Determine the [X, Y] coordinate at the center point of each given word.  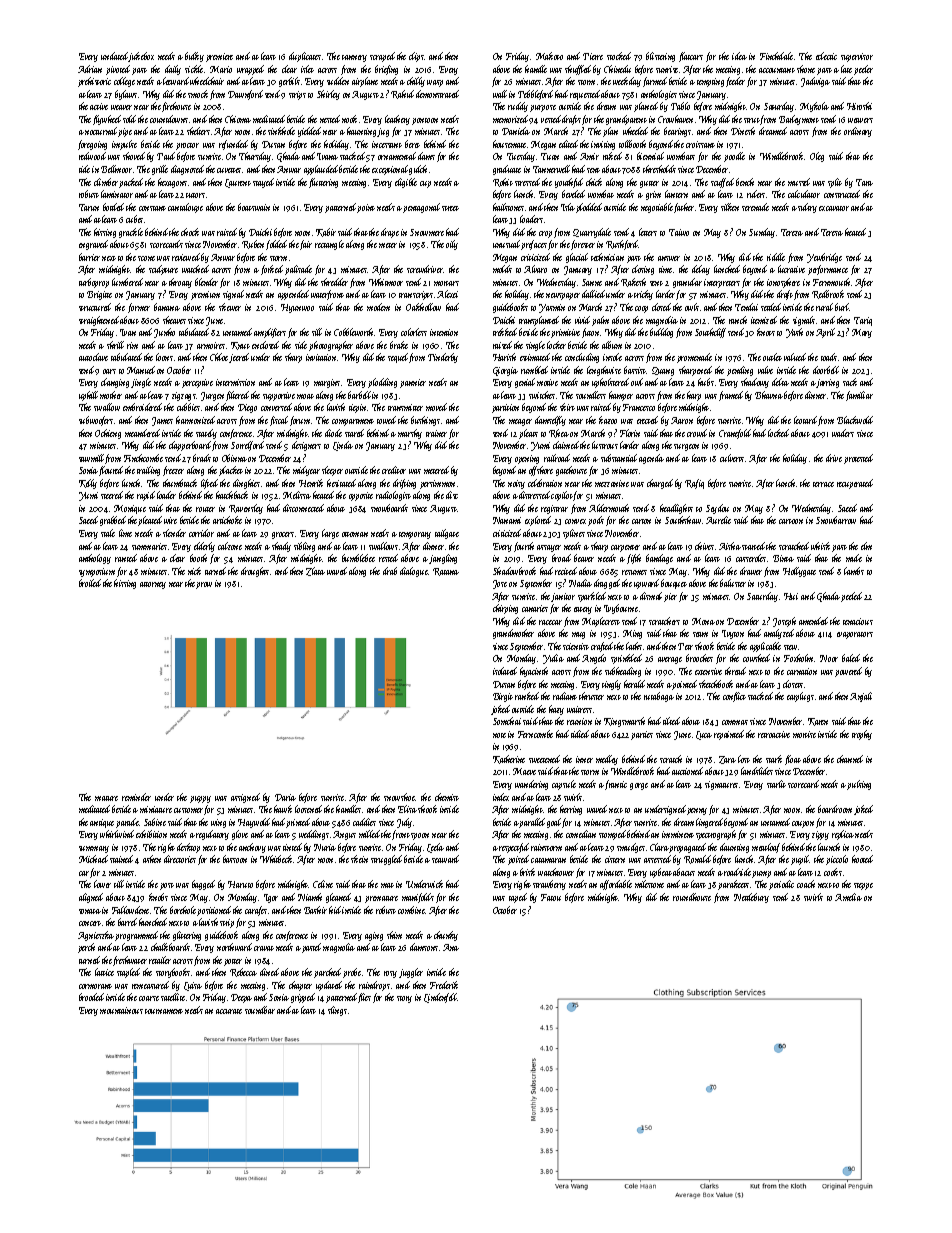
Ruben [253, 244]
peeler [863, 70]
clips [416, 57]
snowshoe [400, 797]
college [124, 82]
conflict [734, 697]
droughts [255, 572]
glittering [187, 936]
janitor [563, 597]
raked [612, 156]
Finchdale [776, 56]
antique [102, 823]
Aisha [730, 546]
